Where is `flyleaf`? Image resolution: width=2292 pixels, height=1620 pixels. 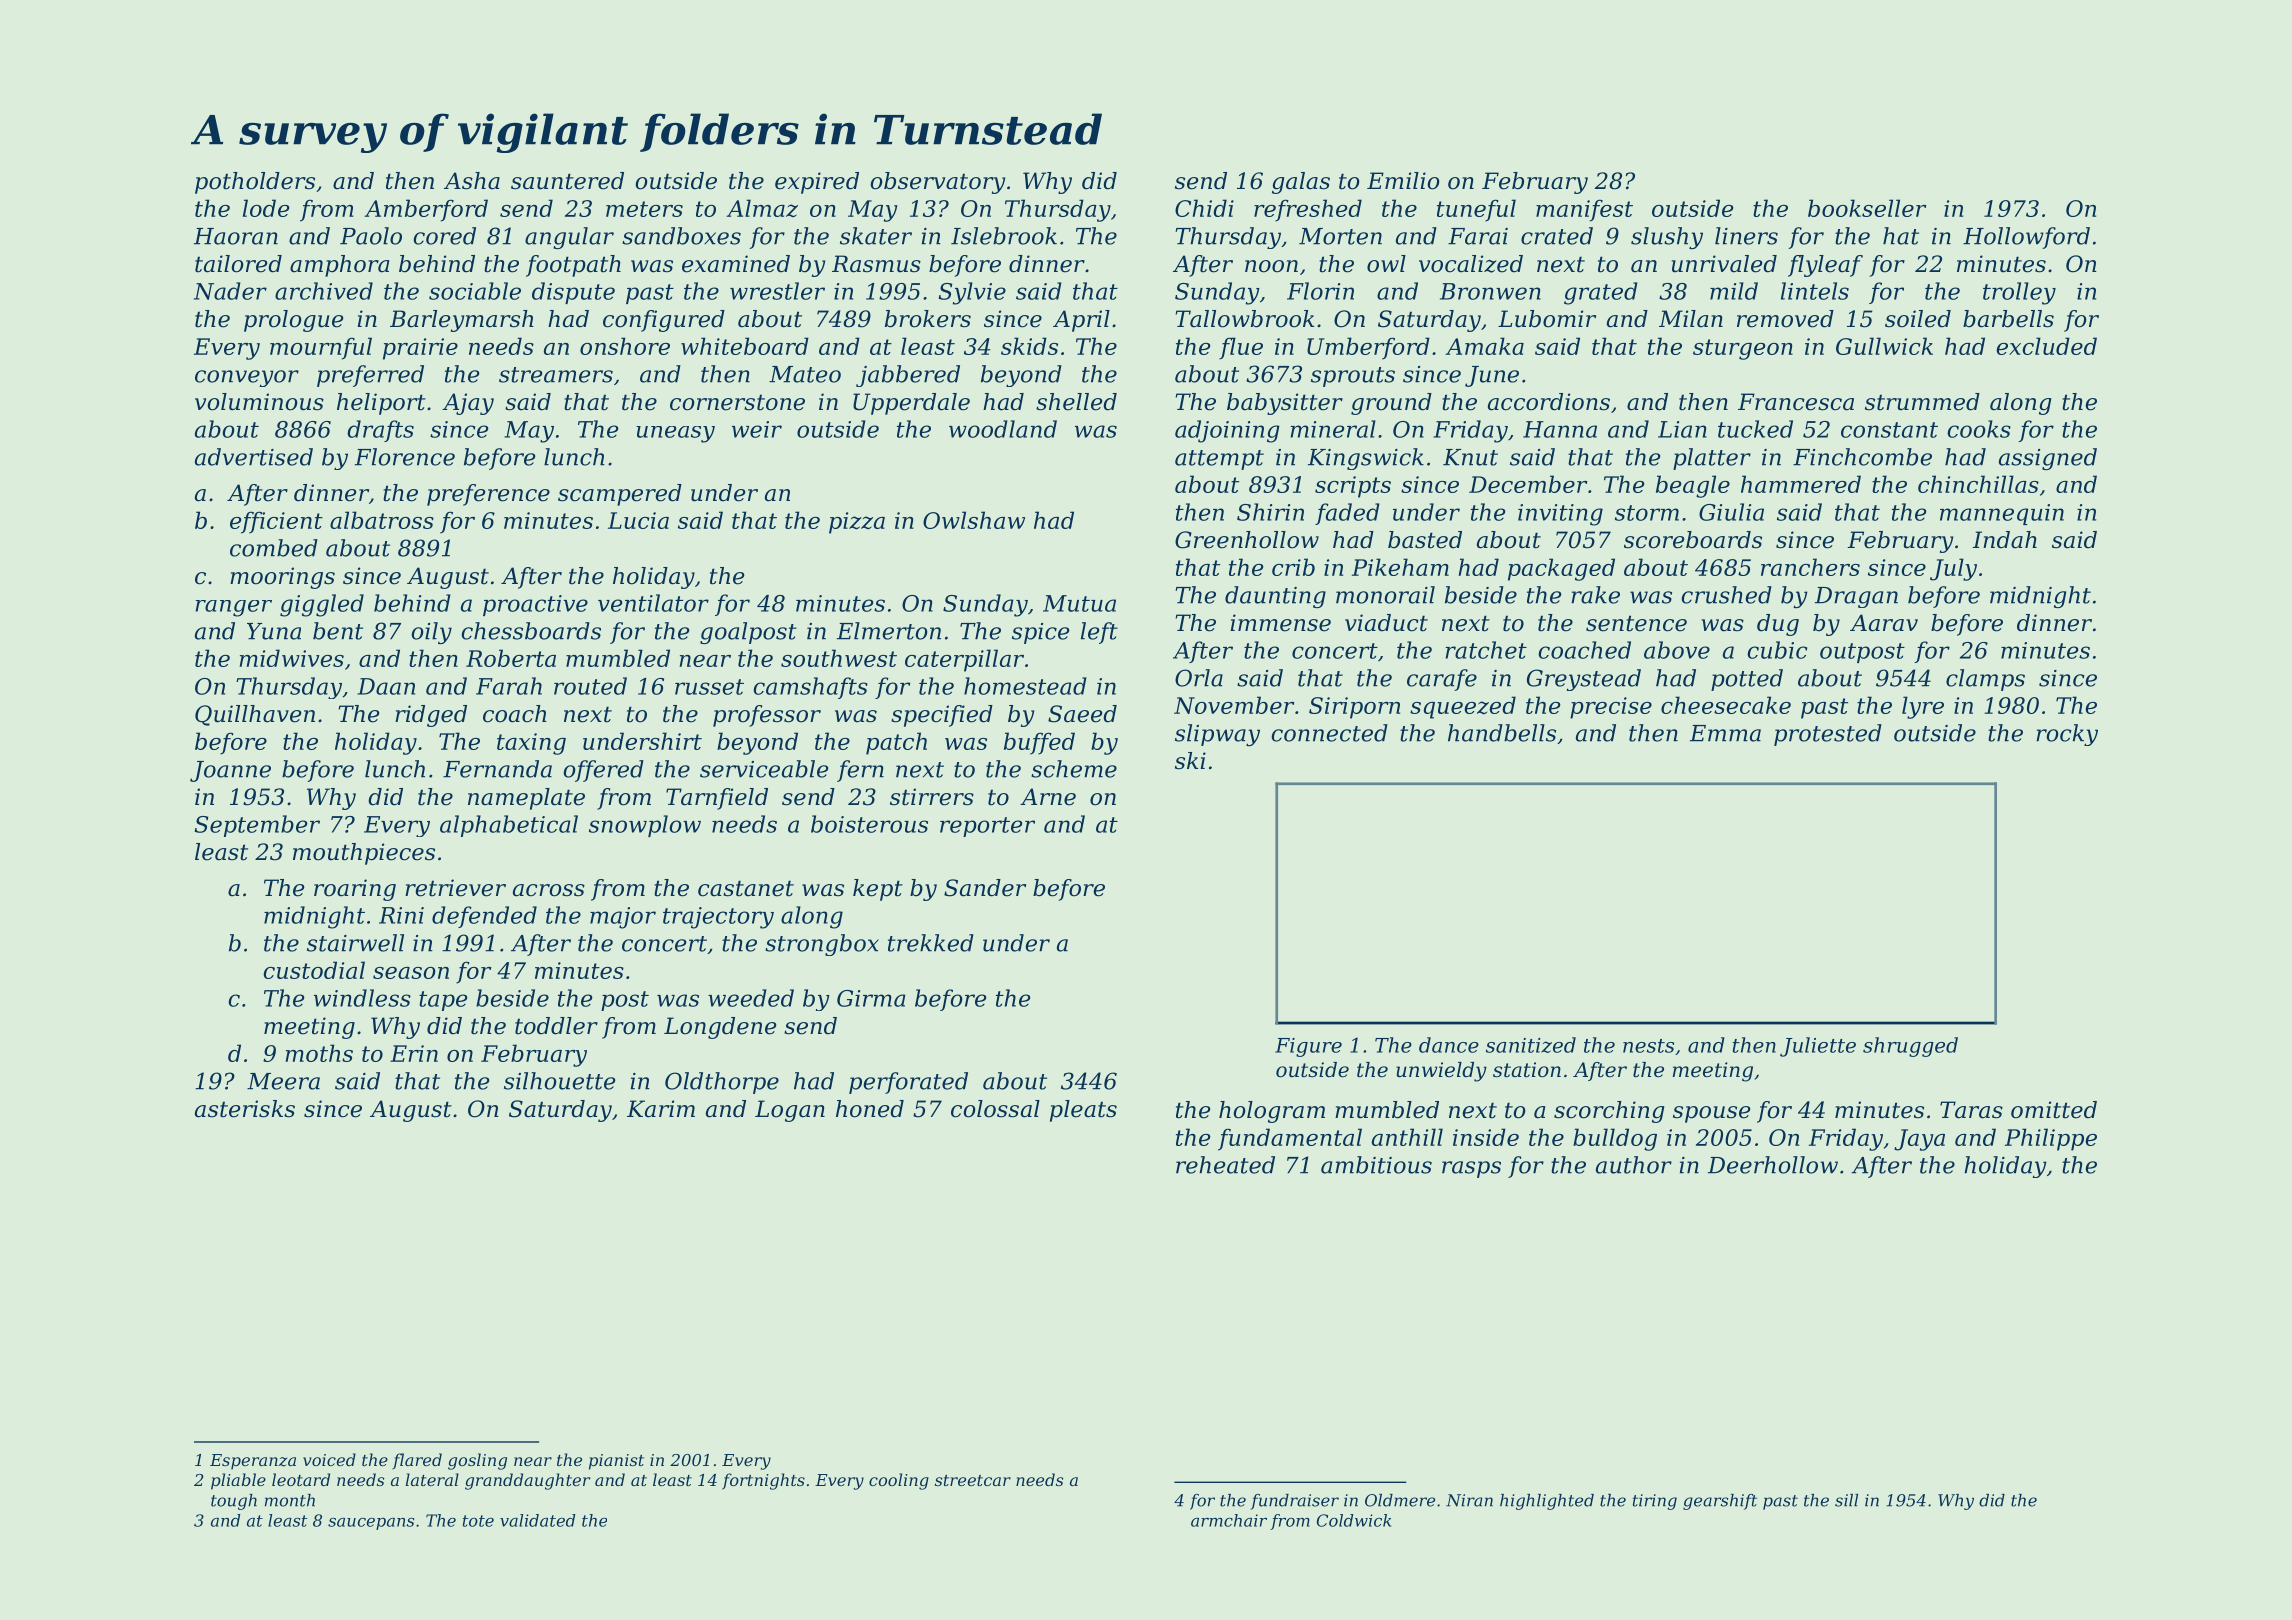 flyleaf is located at coordinates (1825, 266).
